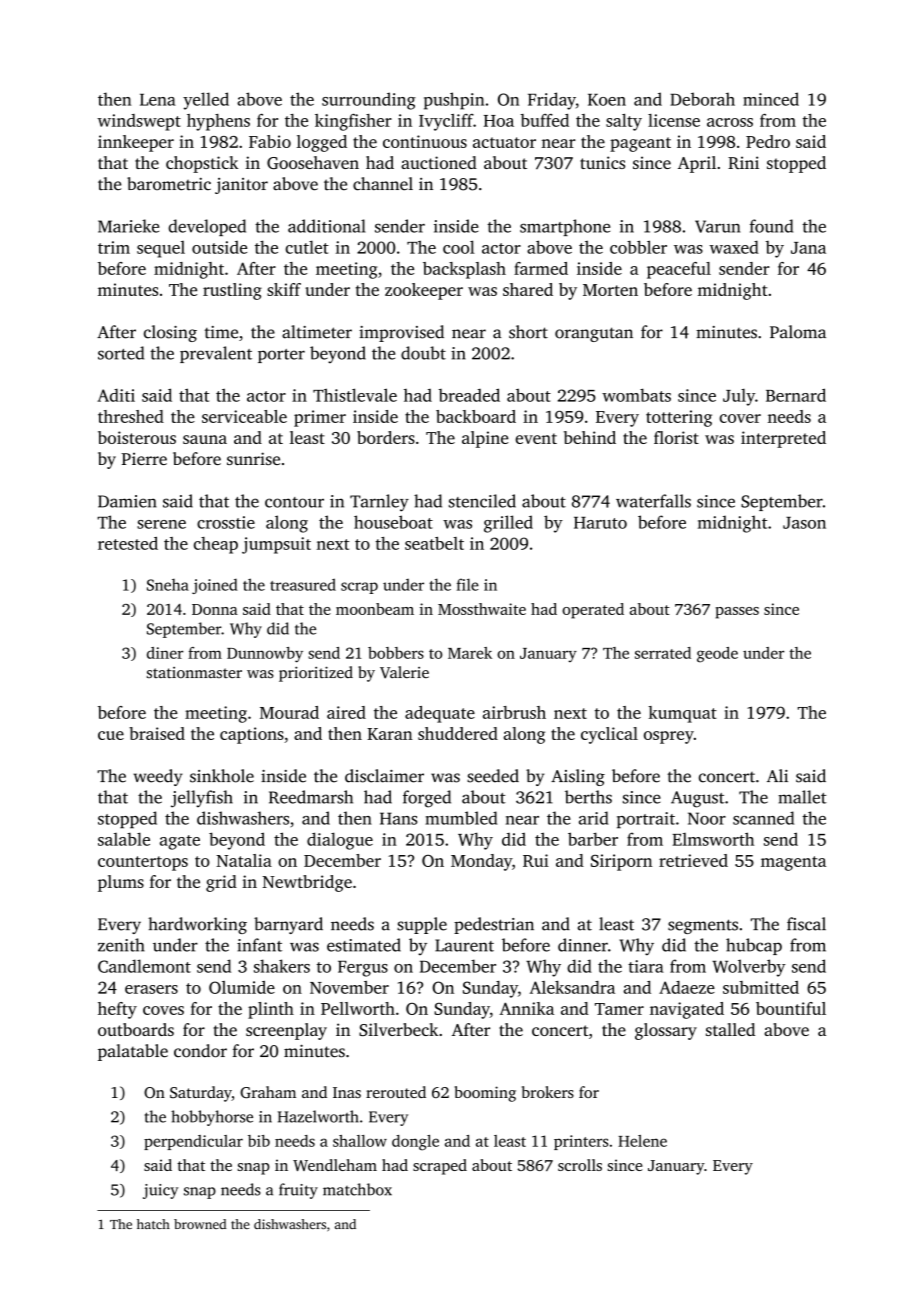 This screenshot has height=1308, width=924. I want to click on Silverbeck, so click(398, 1029).
